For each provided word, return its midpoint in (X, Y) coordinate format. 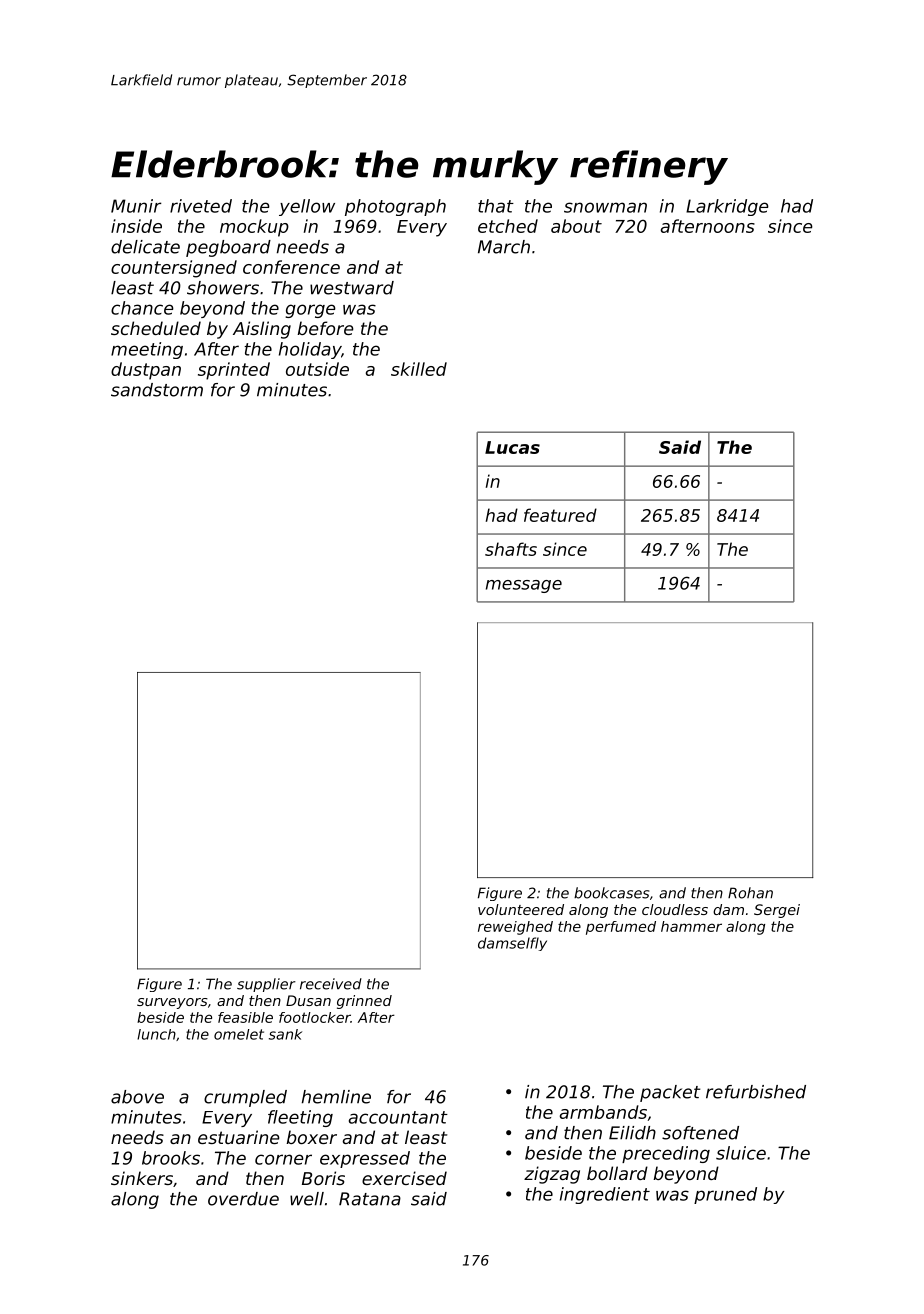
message (524, 586)
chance (142, 308)
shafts (511, 549)
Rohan (750, 893)
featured (560, 515)
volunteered (521, 909)
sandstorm (157, 390)
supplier (266, 985)
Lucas (512, 447)
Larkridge (727, 207)
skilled (419, 369)
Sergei (777, 911)
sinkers (142, 1178)
